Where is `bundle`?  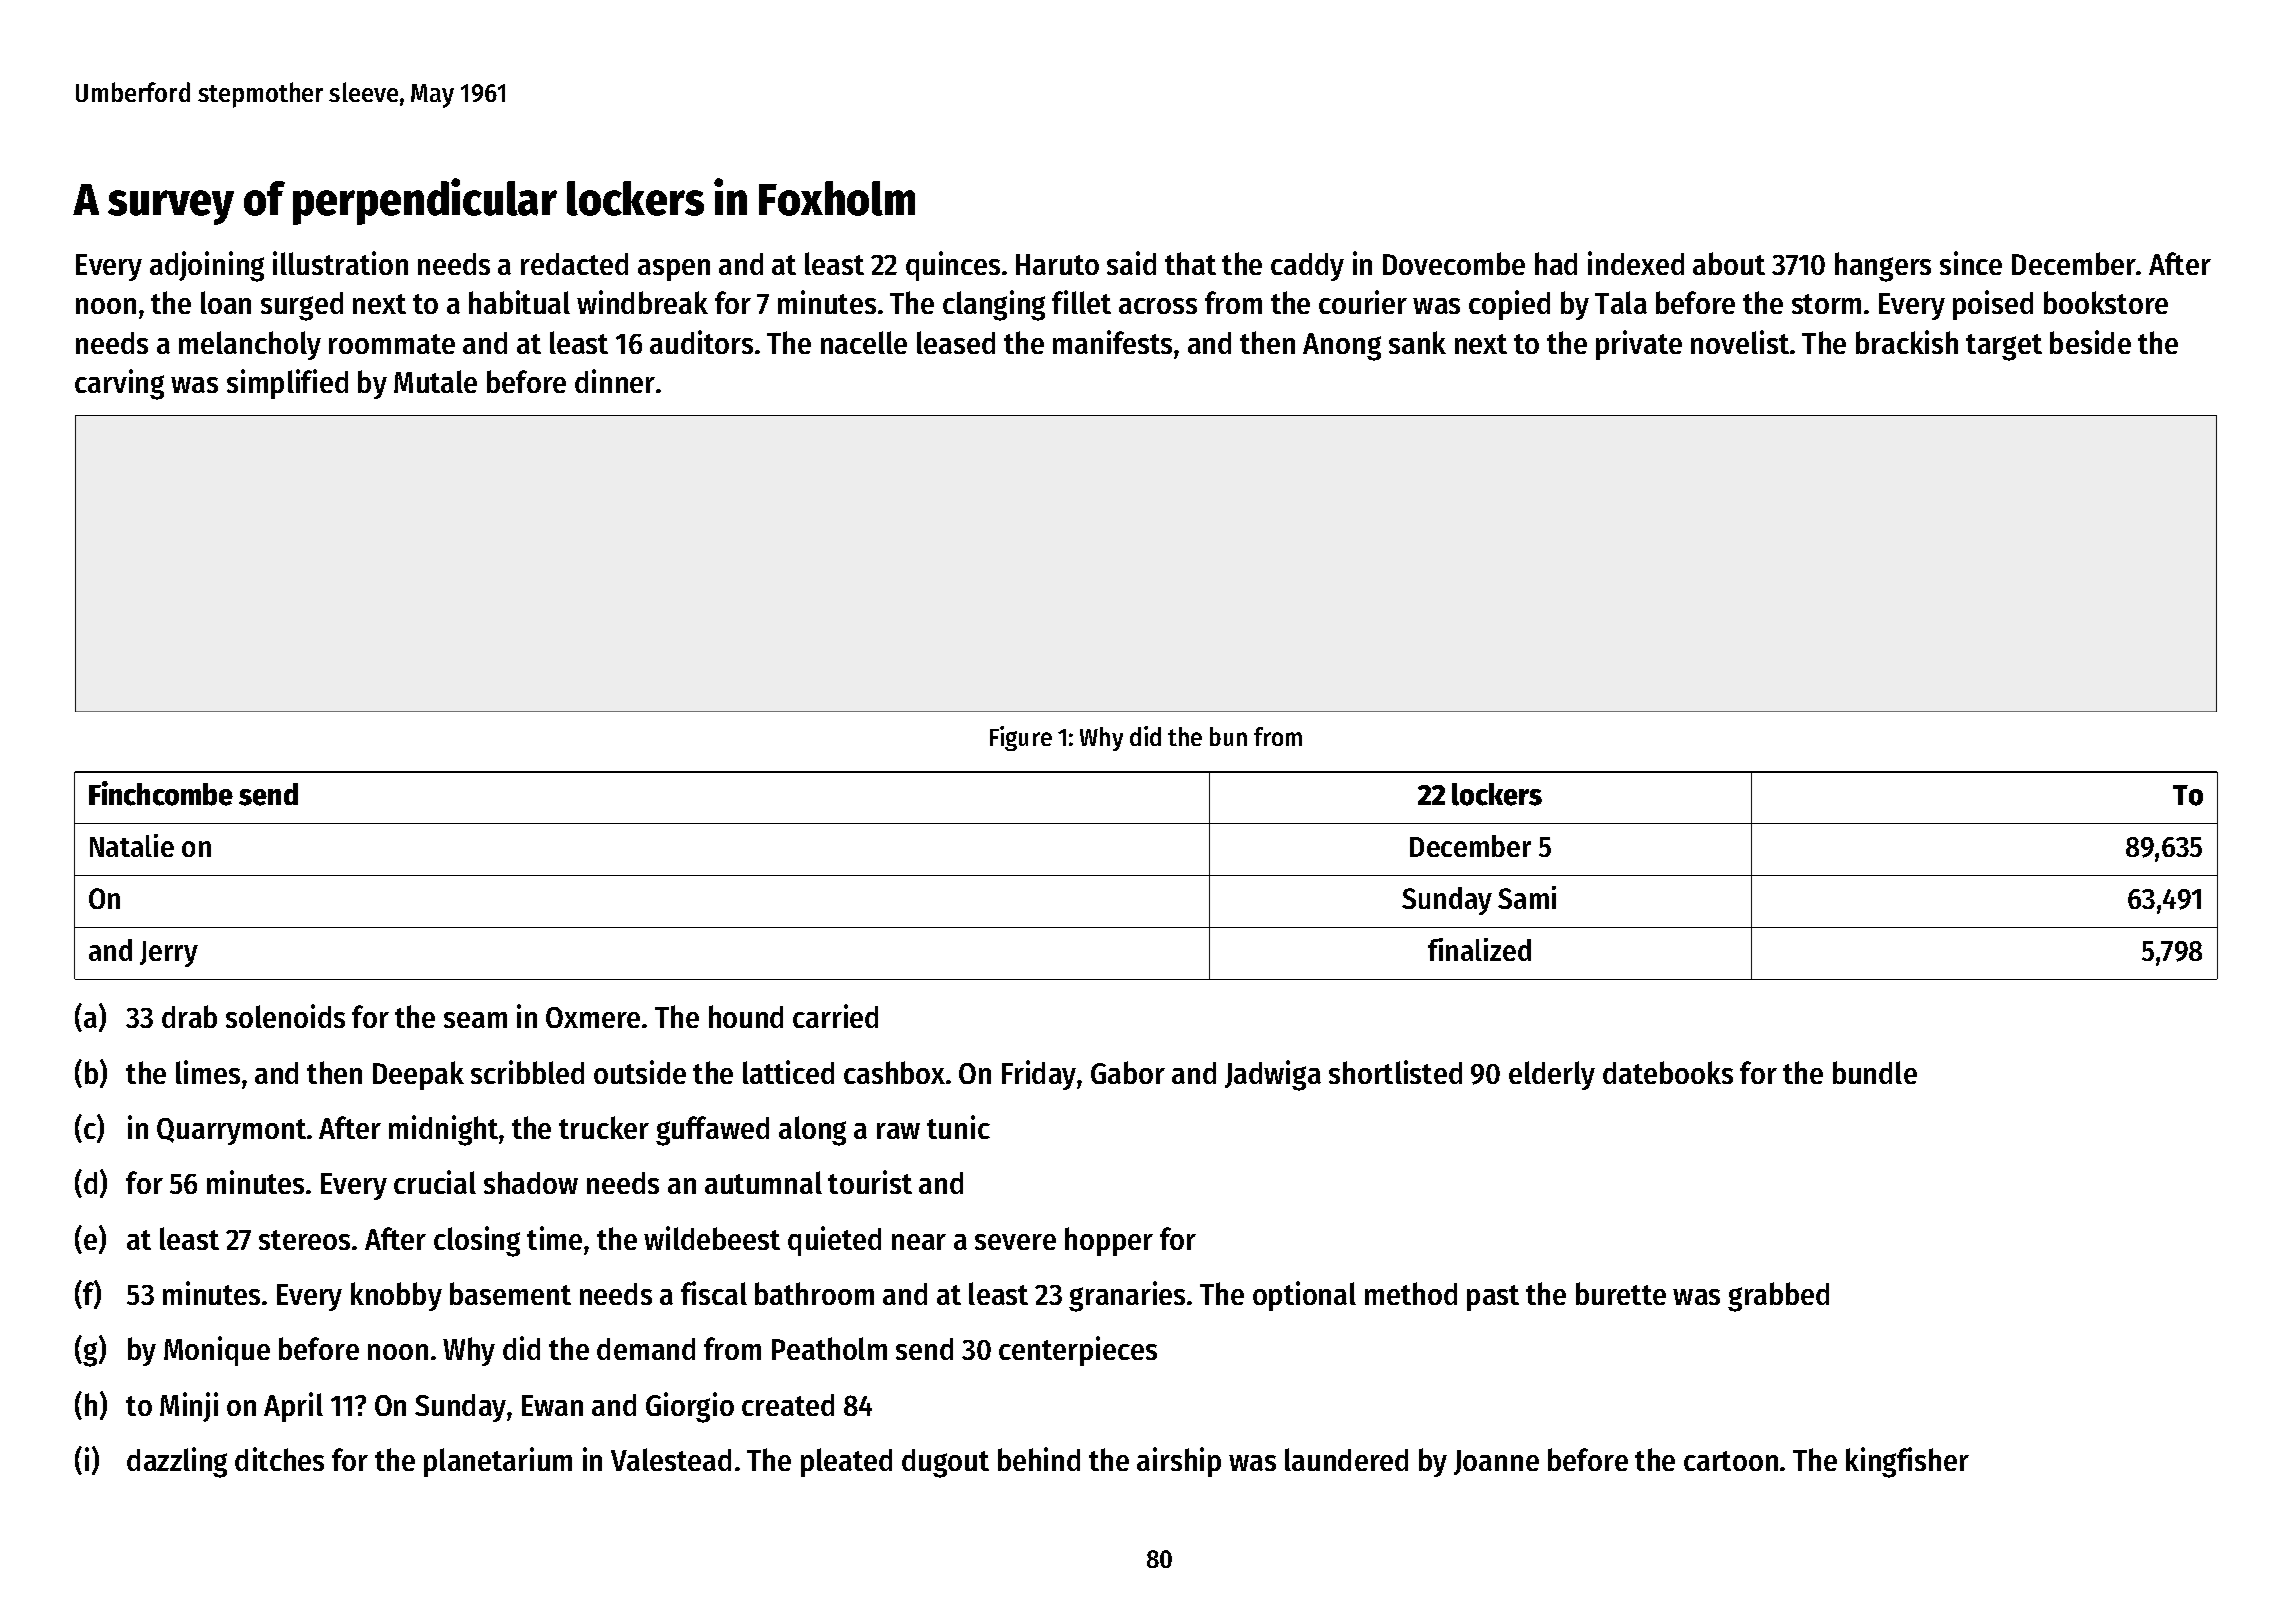
bundle is located at coordinates (1875, 1072).
